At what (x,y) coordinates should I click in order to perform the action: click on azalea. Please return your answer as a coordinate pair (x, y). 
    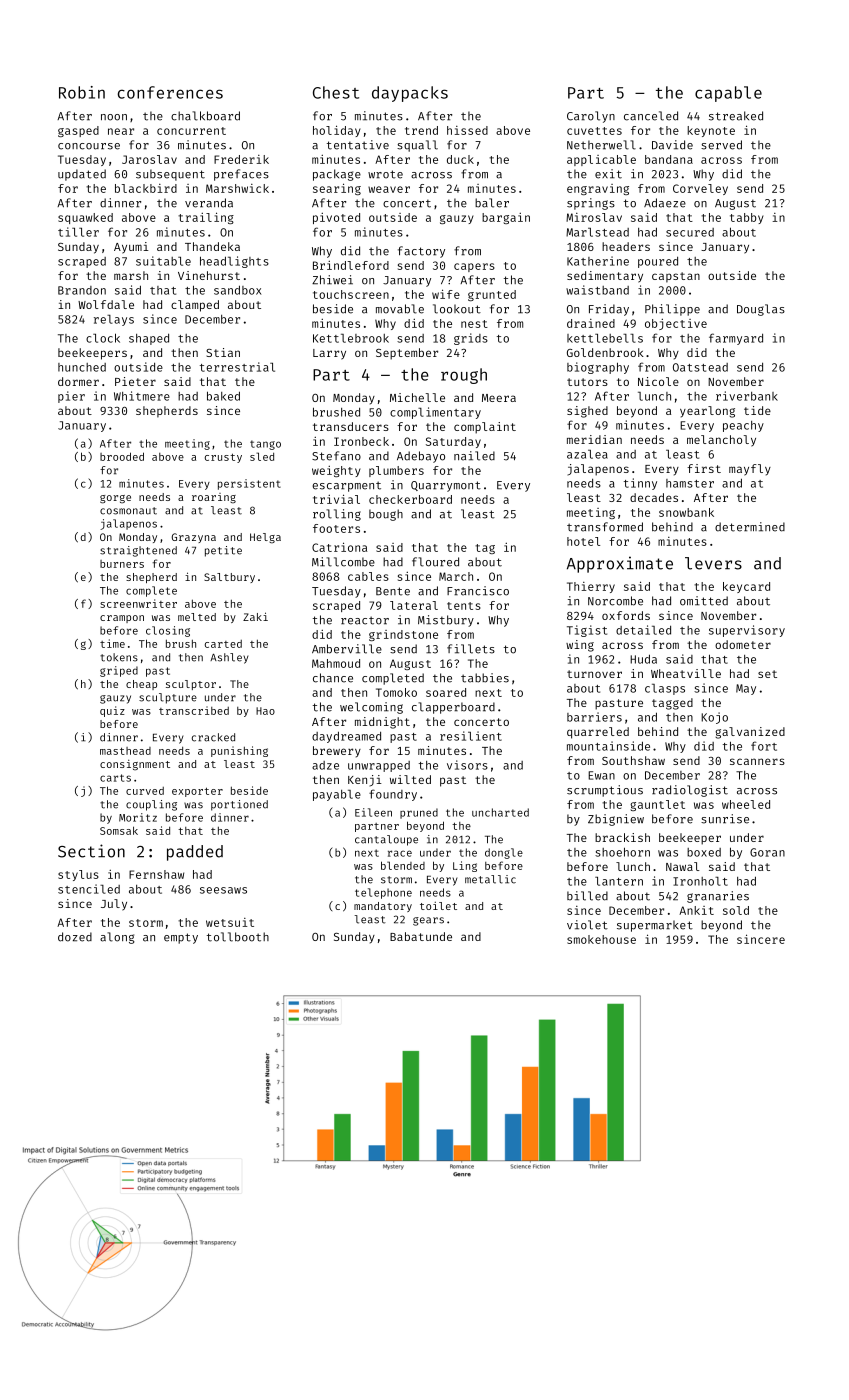
    Looking at the image, I should click on (587, 454).
